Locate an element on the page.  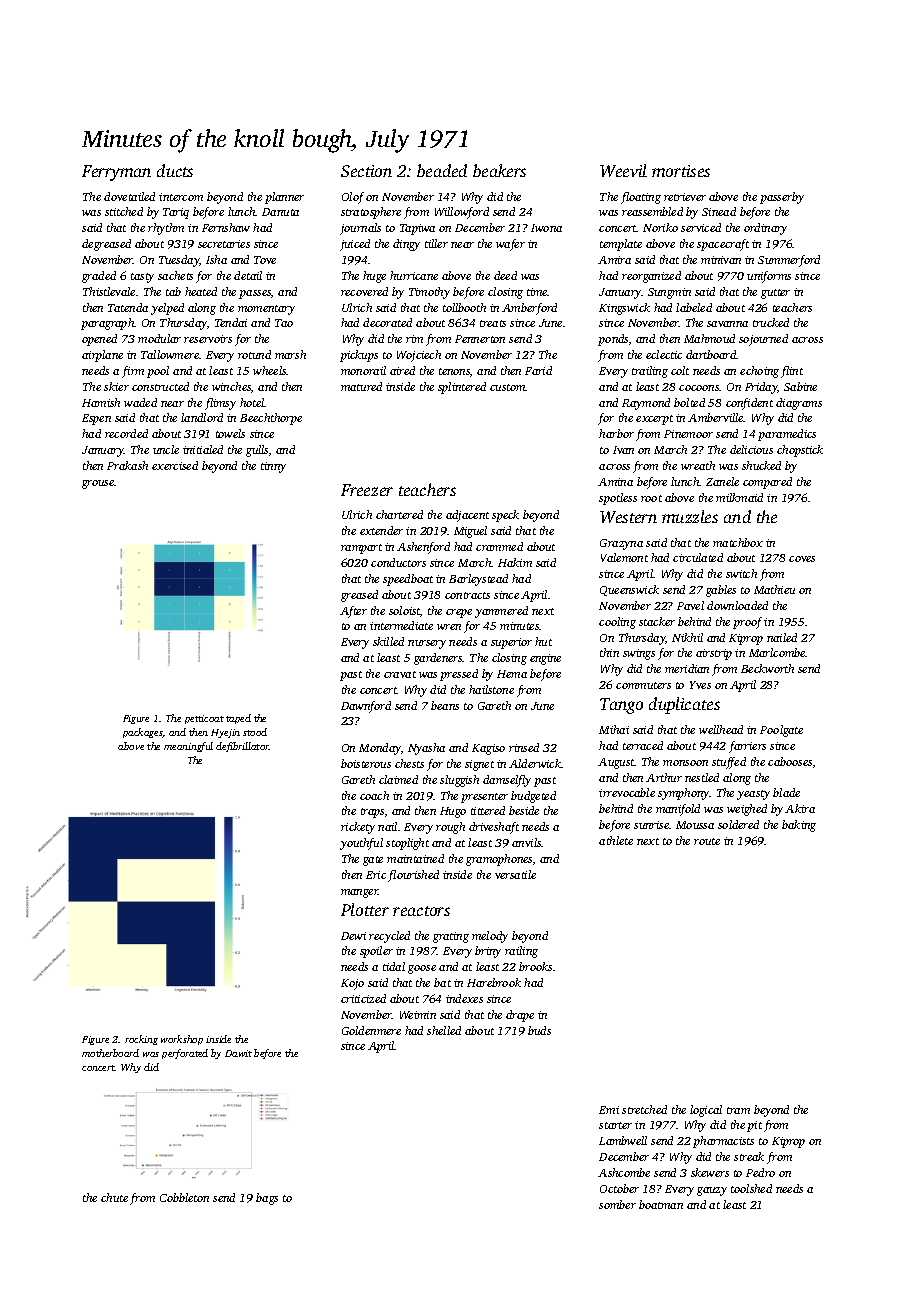
tollbooth is located at coordinates (464, 307).
